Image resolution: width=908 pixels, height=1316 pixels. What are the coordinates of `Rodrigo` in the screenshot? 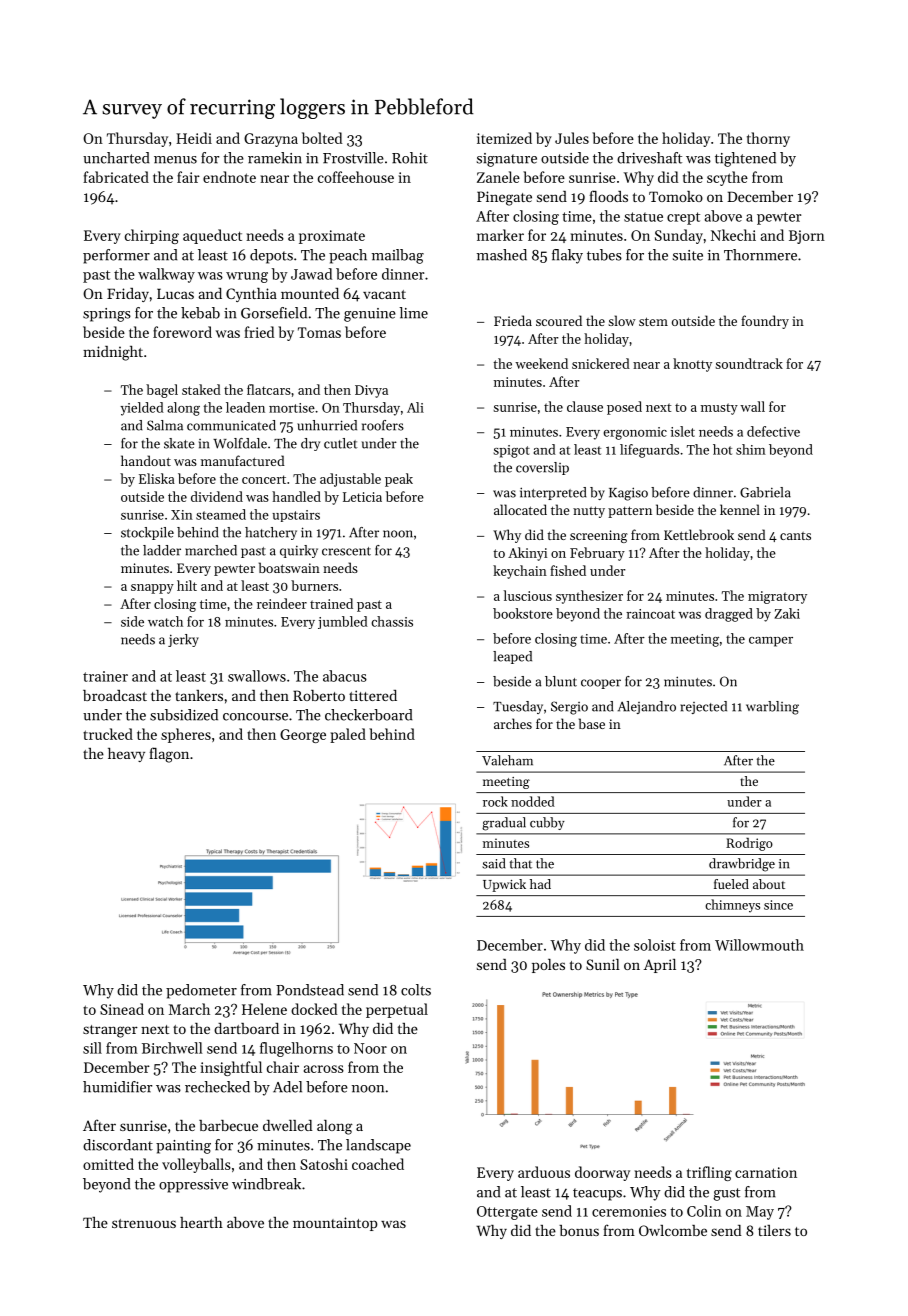 It's located at (749, 844).
